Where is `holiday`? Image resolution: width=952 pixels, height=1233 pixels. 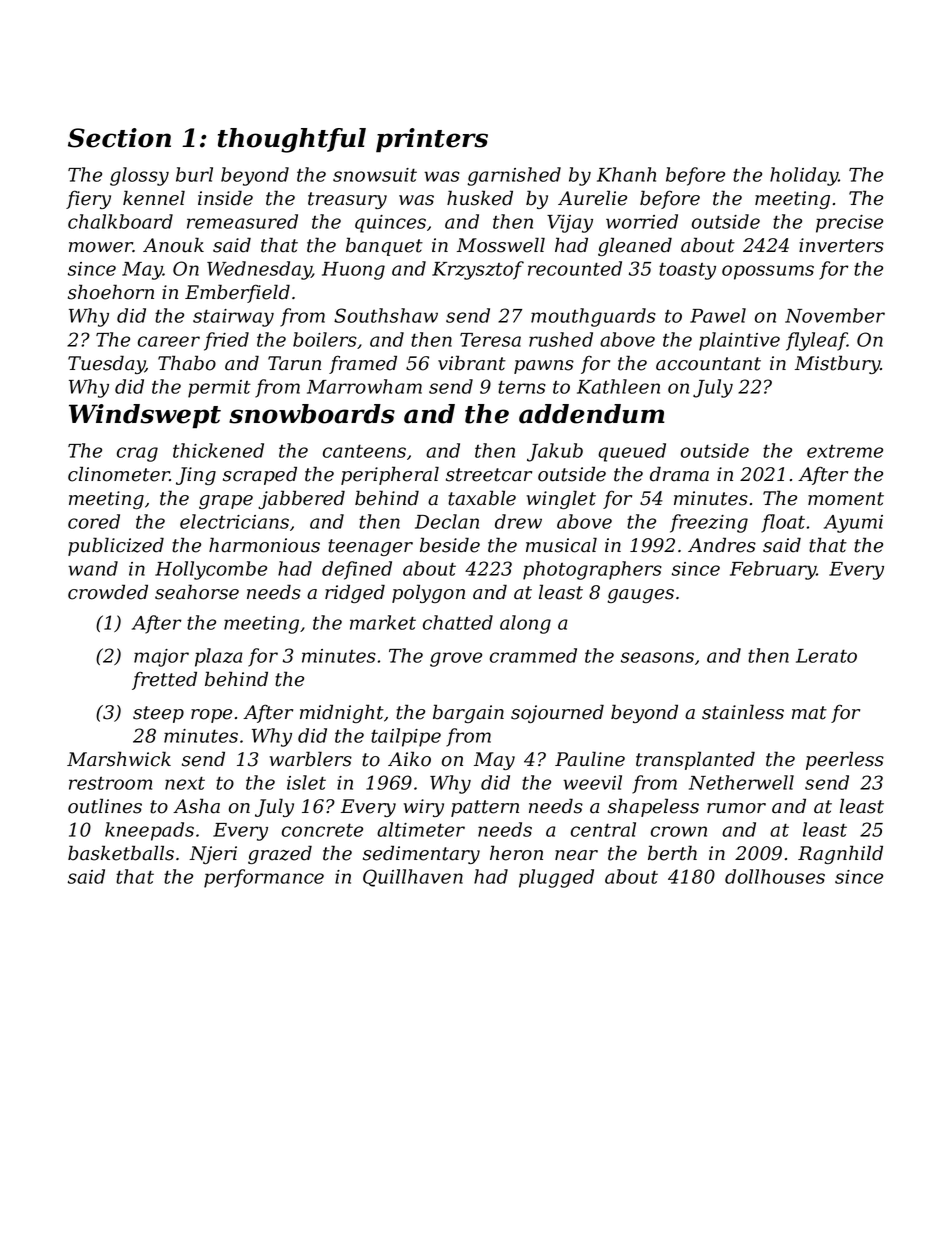
holiday is located at coordinates (804, 176).
